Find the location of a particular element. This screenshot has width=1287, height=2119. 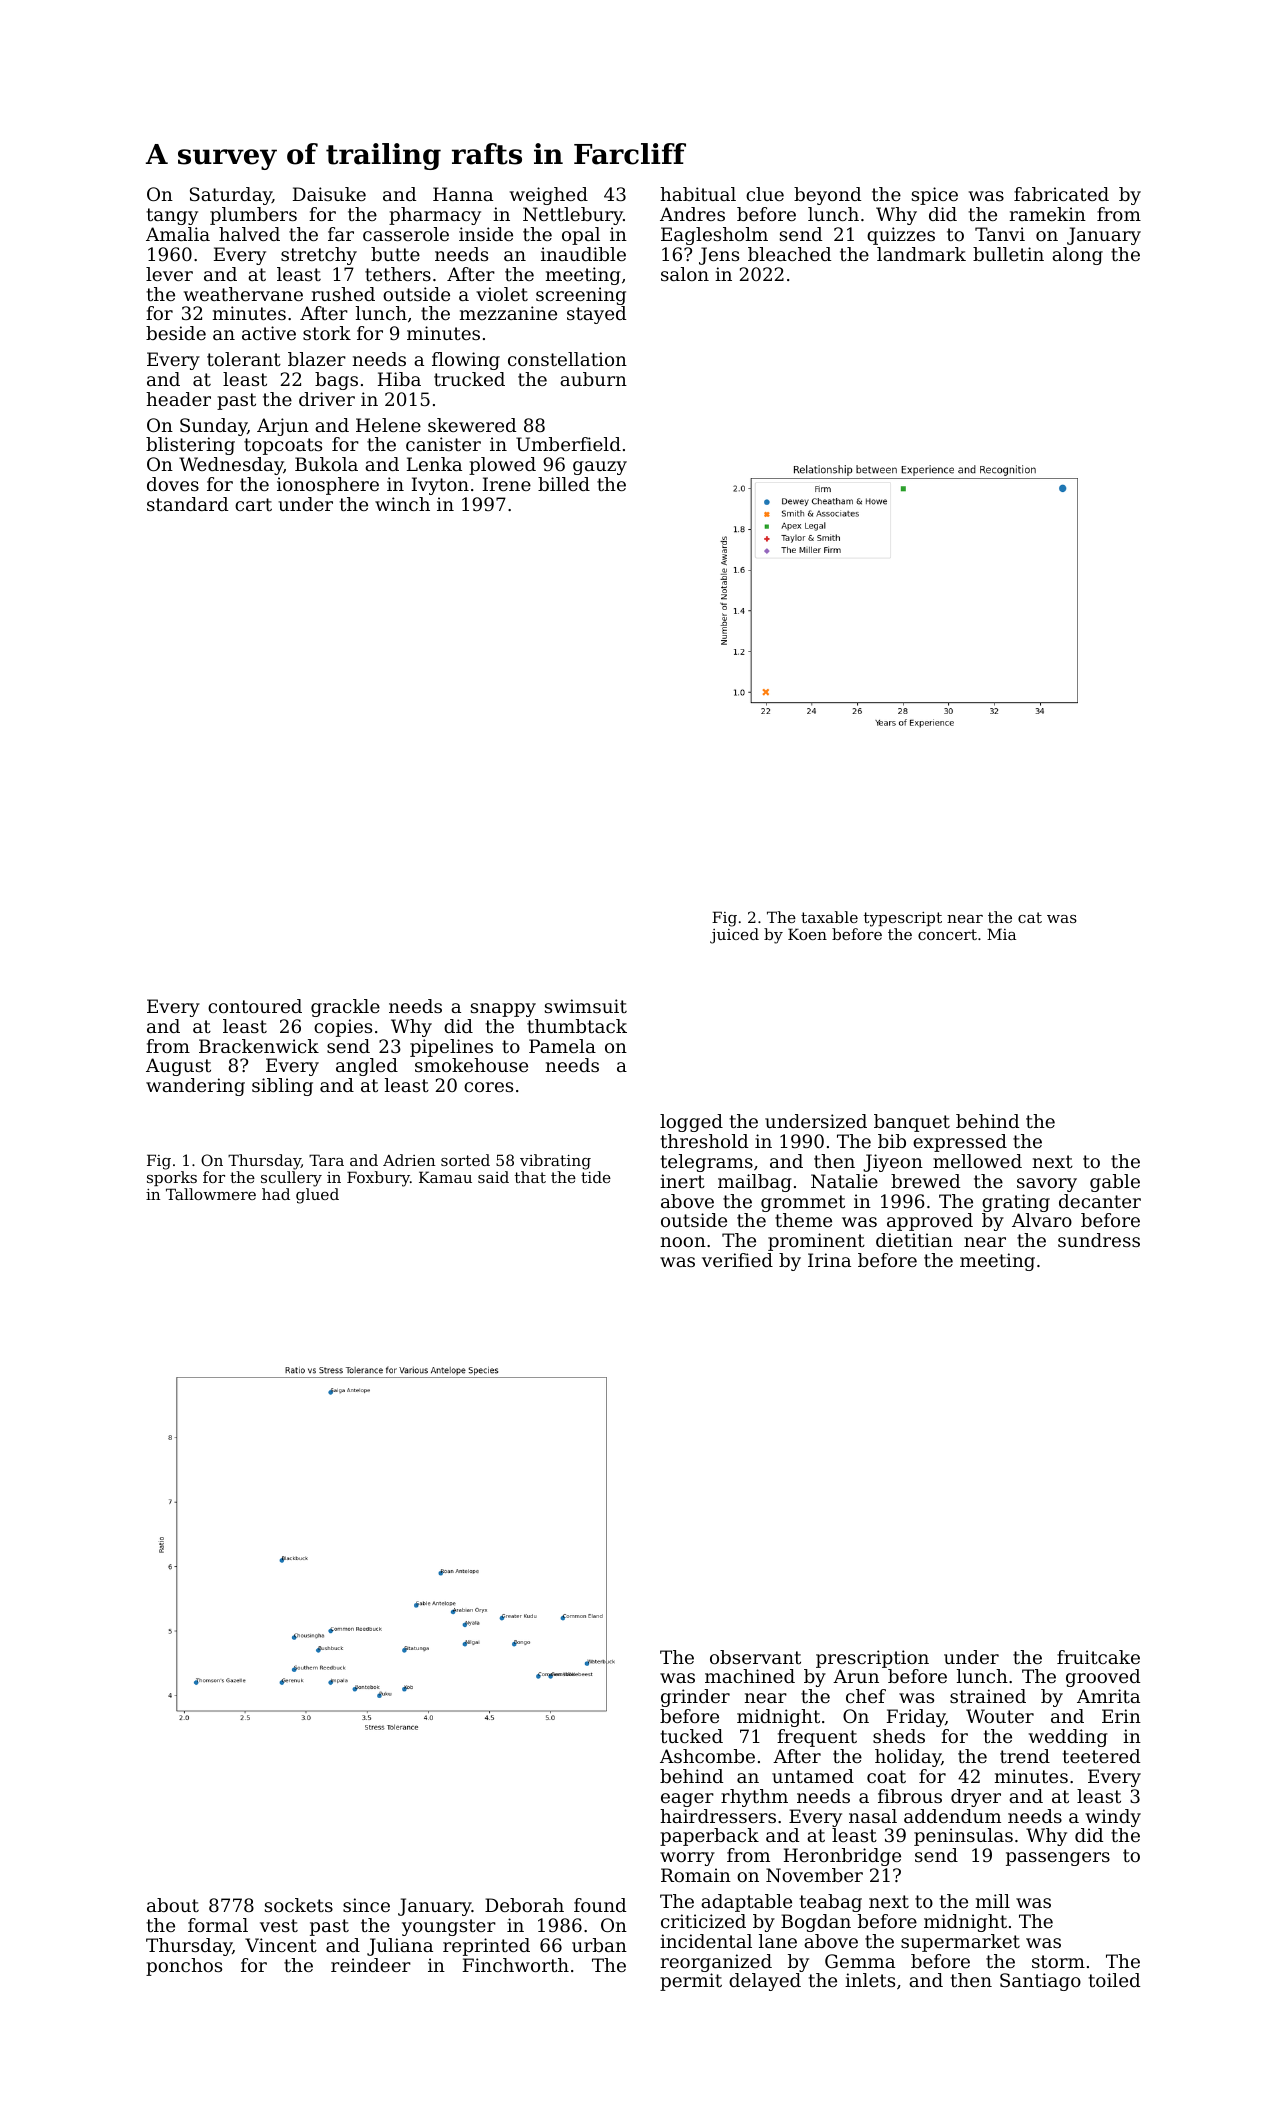

ponchos is located at coordinates (184, 1967).
